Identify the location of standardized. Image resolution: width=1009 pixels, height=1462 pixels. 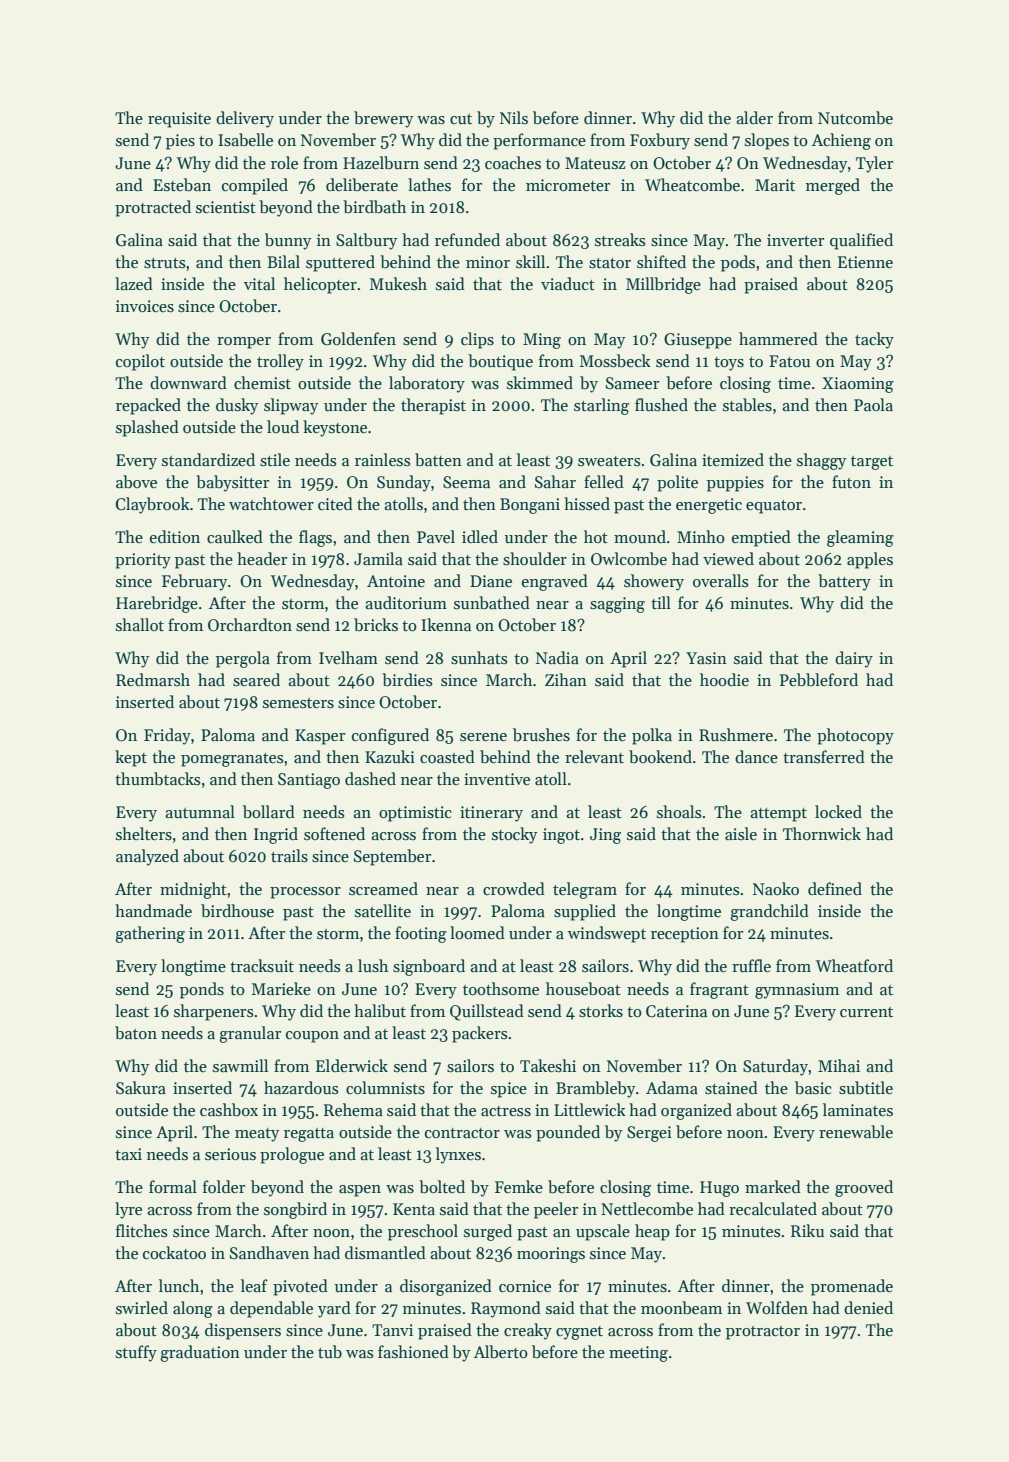
(208, 459).
